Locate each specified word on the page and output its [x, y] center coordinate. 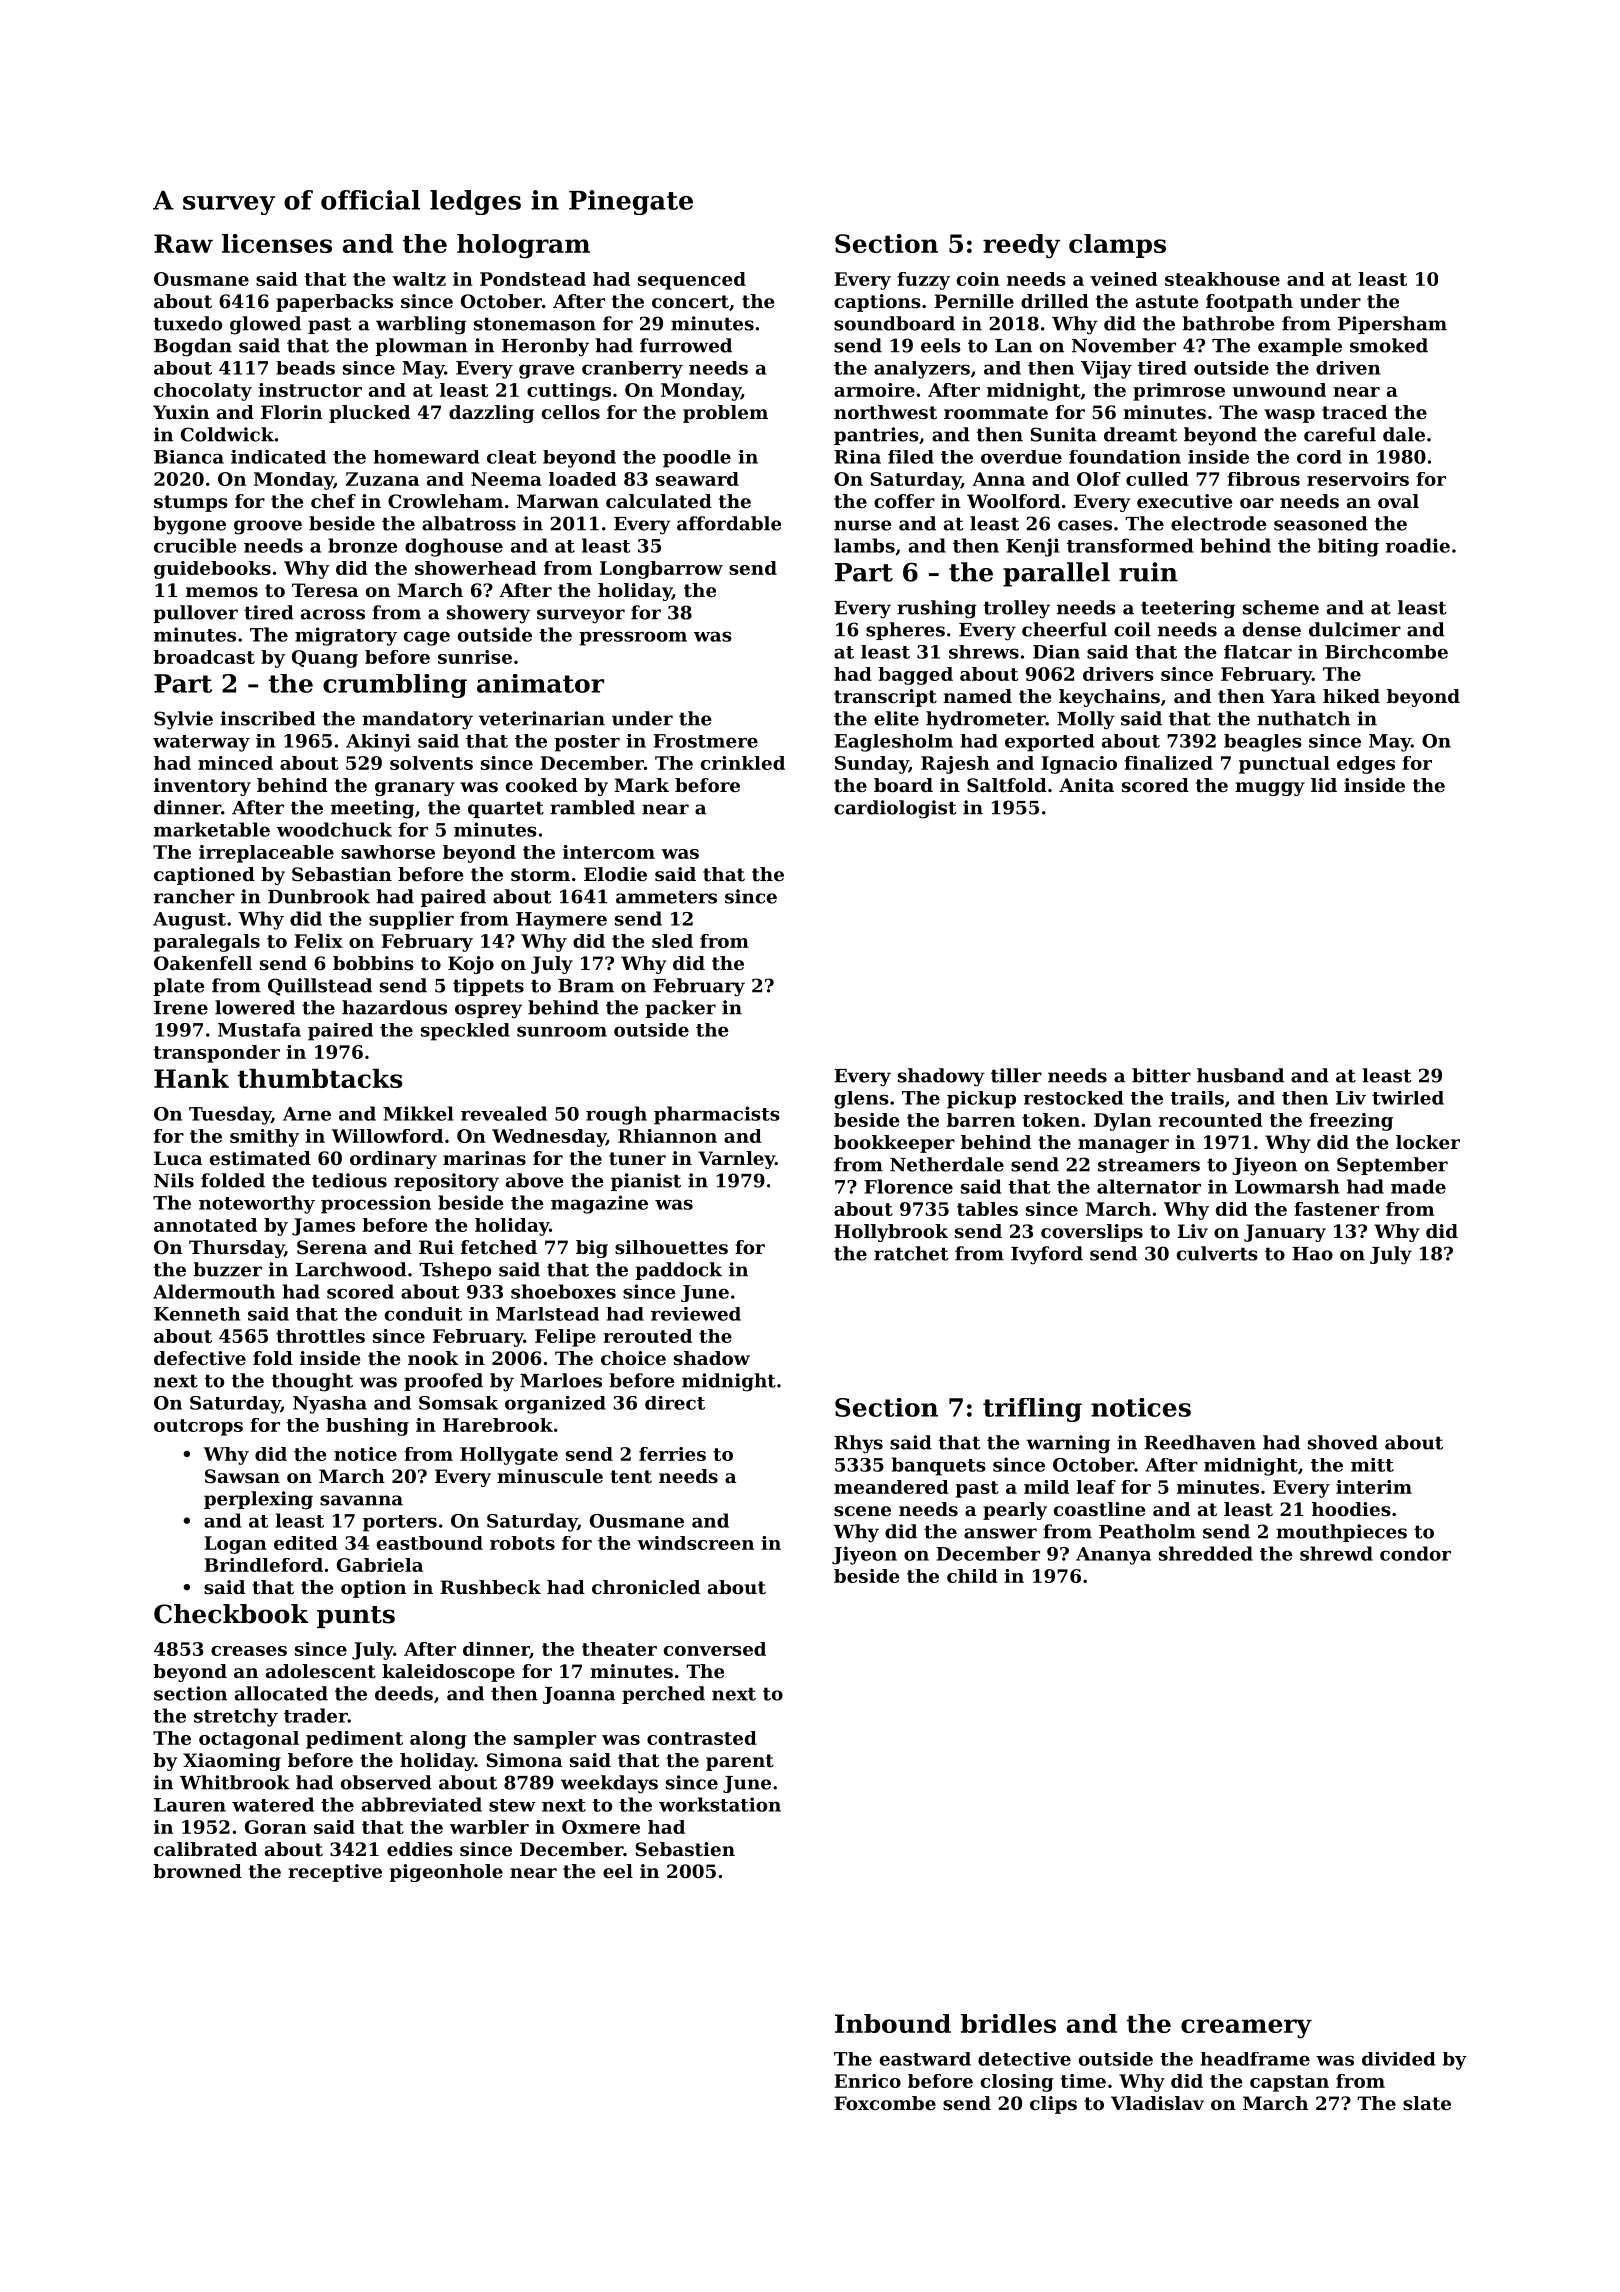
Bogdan [193, 347]
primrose [1179, 392]
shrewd [1336, 1553]
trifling [1032, 1410]
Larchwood [351, 1269]
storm [540, 875]
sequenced [692, 281]
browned [197, 1871]
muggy [1270, 789]
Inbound [893, 2023]
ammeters [666, 897]
